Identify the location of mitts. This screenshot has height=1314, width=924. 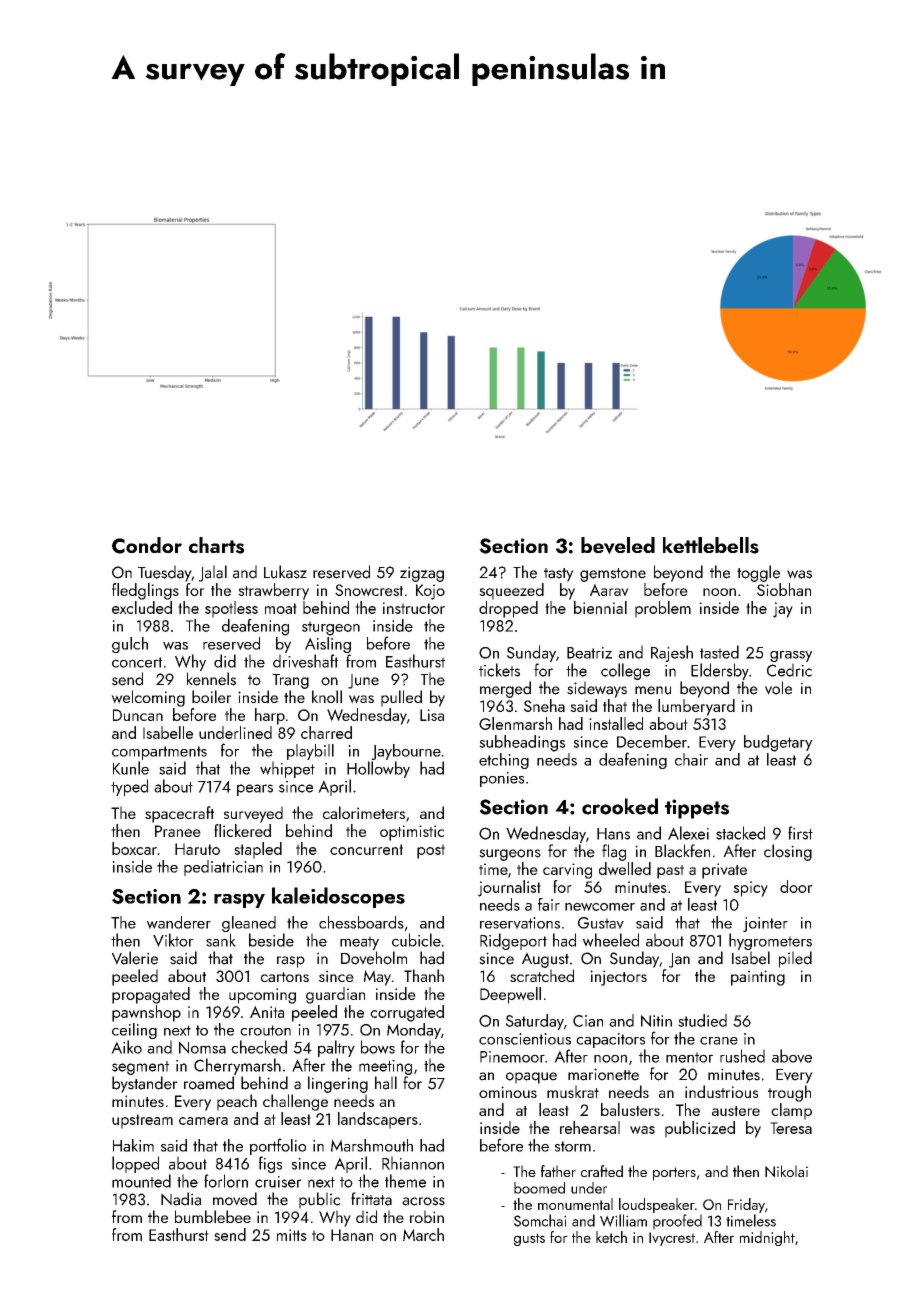
(292, 1235).
